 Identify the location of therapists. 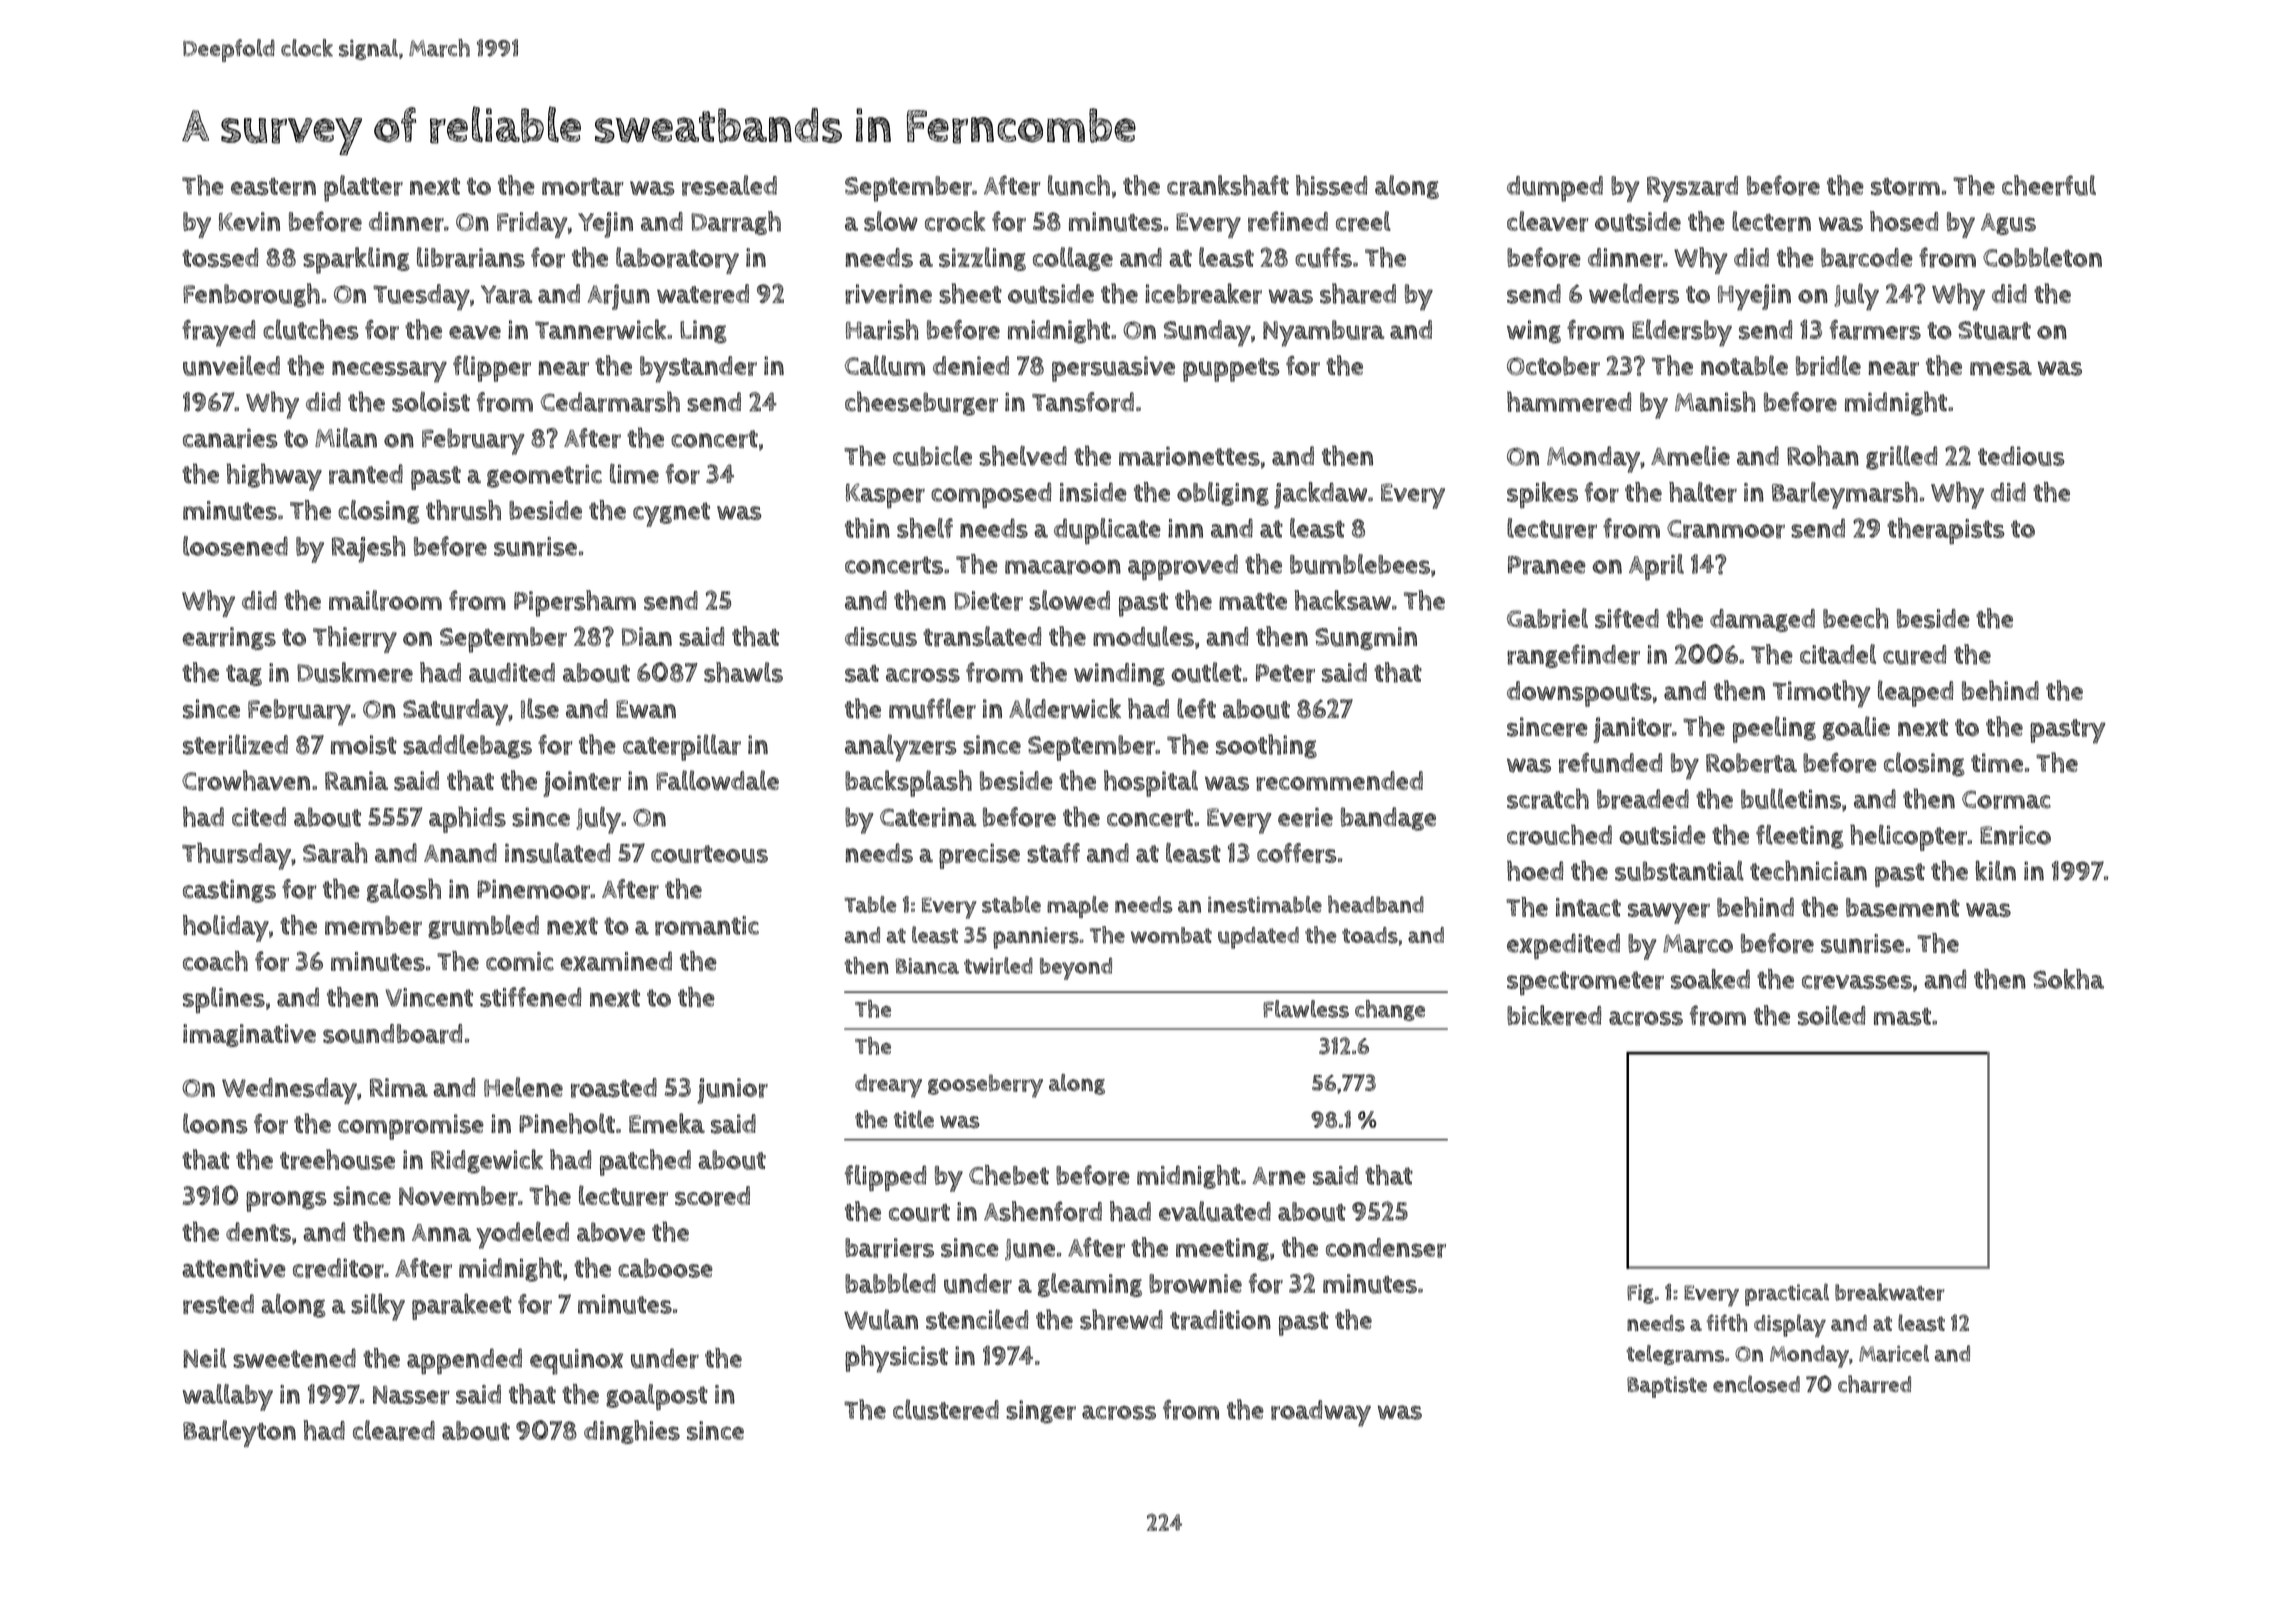
(1946, 531).
